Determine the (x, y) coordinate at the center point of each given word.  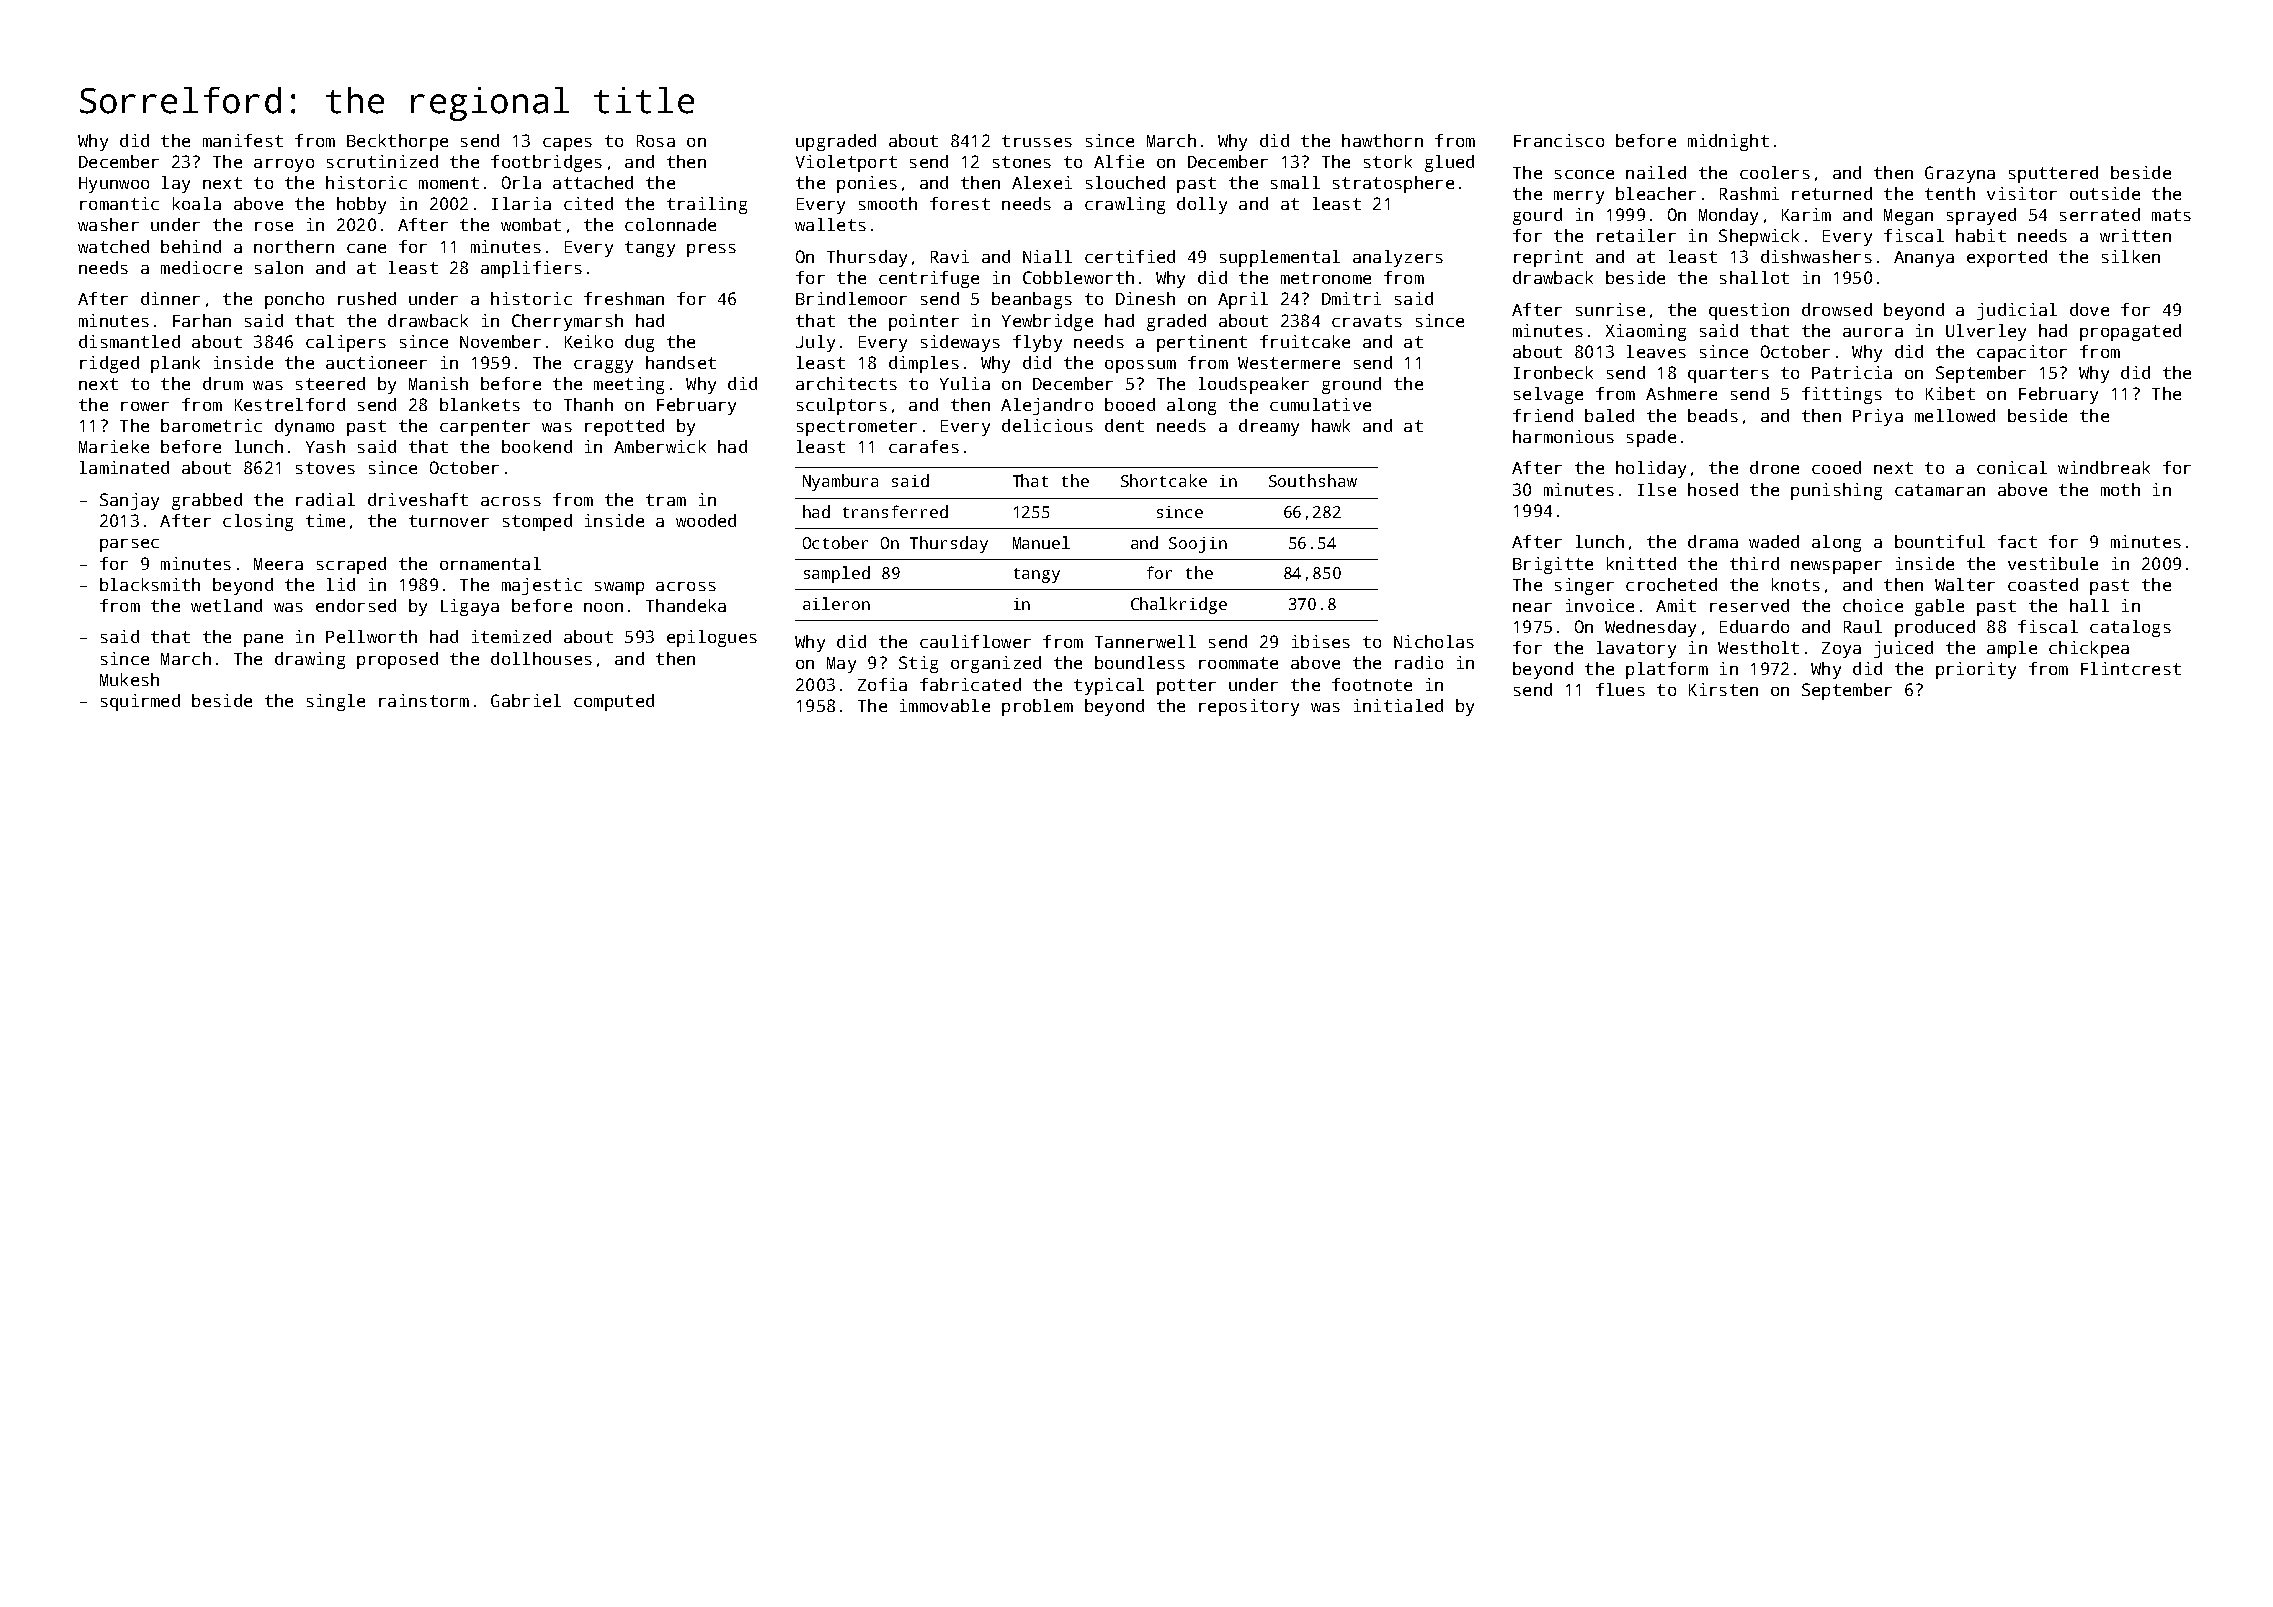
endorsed (356, 605)
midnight (1728, 142)
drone (1774, 467)
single (336, 702)
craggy (603, 366)
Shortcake (1164, 480)
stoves (325, 468)
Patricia (1852, 372)
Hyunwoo (114, 185)
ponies (867, 184)
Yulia (965, 383)
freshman (624, 298)
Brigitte (1553, 565)
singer (1584, 586)
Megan (1908, 217)
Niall (1047, 256)
